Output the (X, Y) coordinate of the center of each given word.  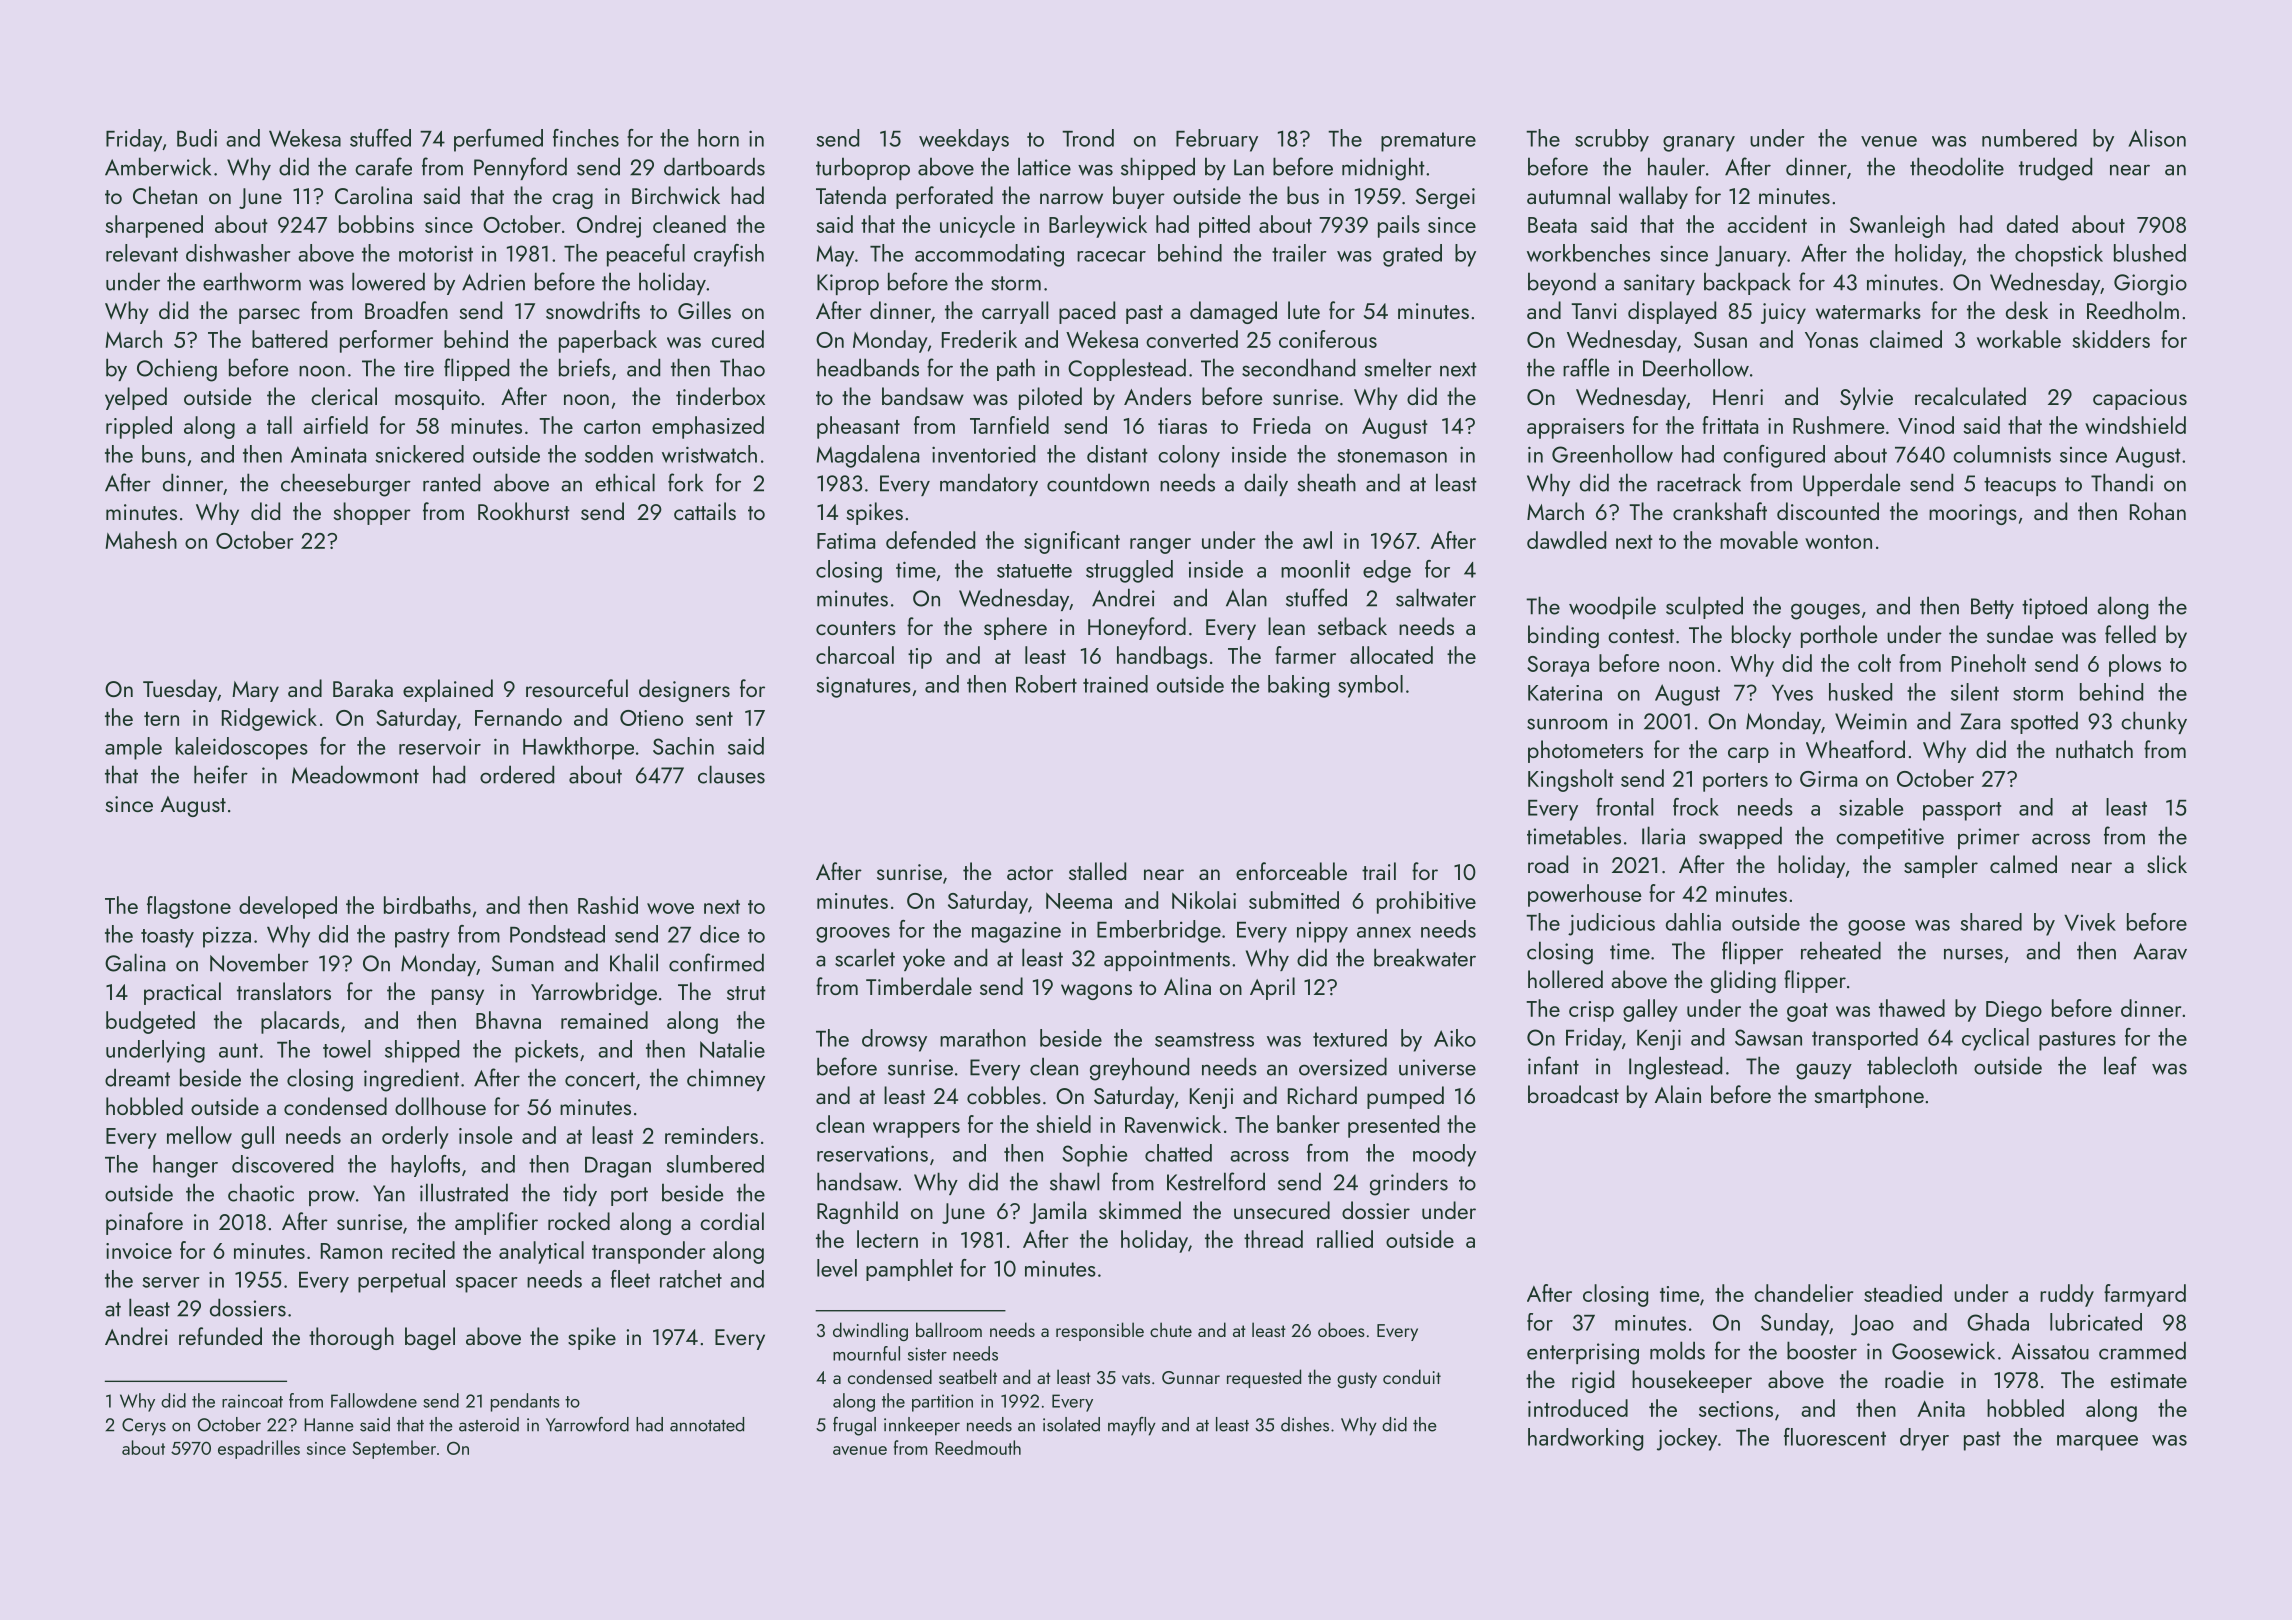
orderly (415, 1137)
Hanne (329, 1425)
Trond (1088, 138)
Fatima (846, 541)
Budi (197, 138)
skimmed (1140, 1210)
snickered (419, 454)
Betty (1992, 608)
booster (1822, 1350)
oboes (1341, 1329)
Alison (2157, 138)
